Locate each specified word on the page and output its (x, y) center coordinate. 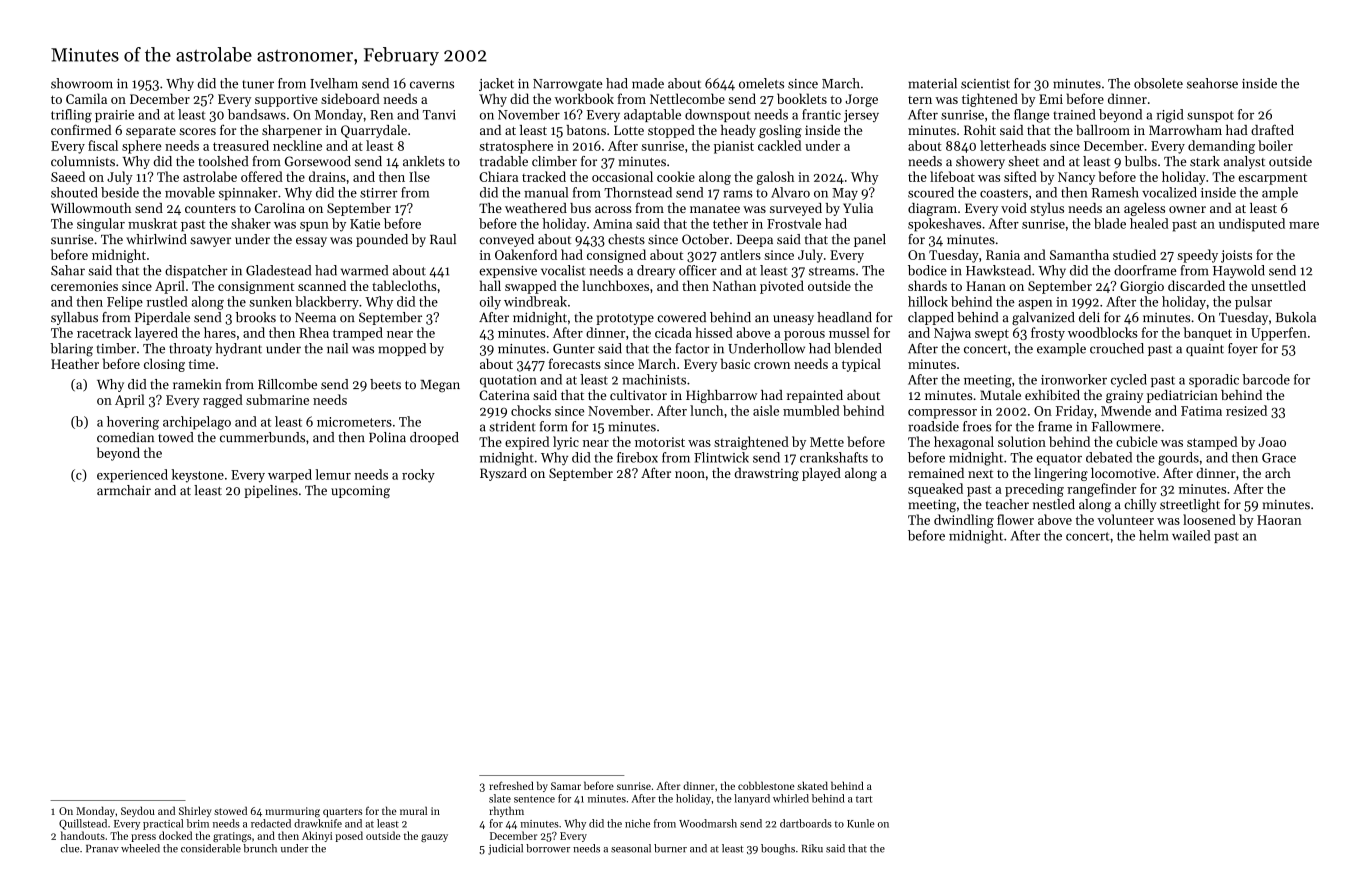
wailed (1191, 535)
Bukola (1296, 317)
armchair (124, 490)
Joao (1272, 442)
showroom (82, 83)
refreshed (511, 785)
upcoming (360, 492)
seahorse (1212, 83)
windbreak (535, 301)
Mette (827, 442)
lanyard (752, 799)
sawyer (210, 242)
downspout (717, 115)
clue (70, 848)
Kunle (860, 823)
